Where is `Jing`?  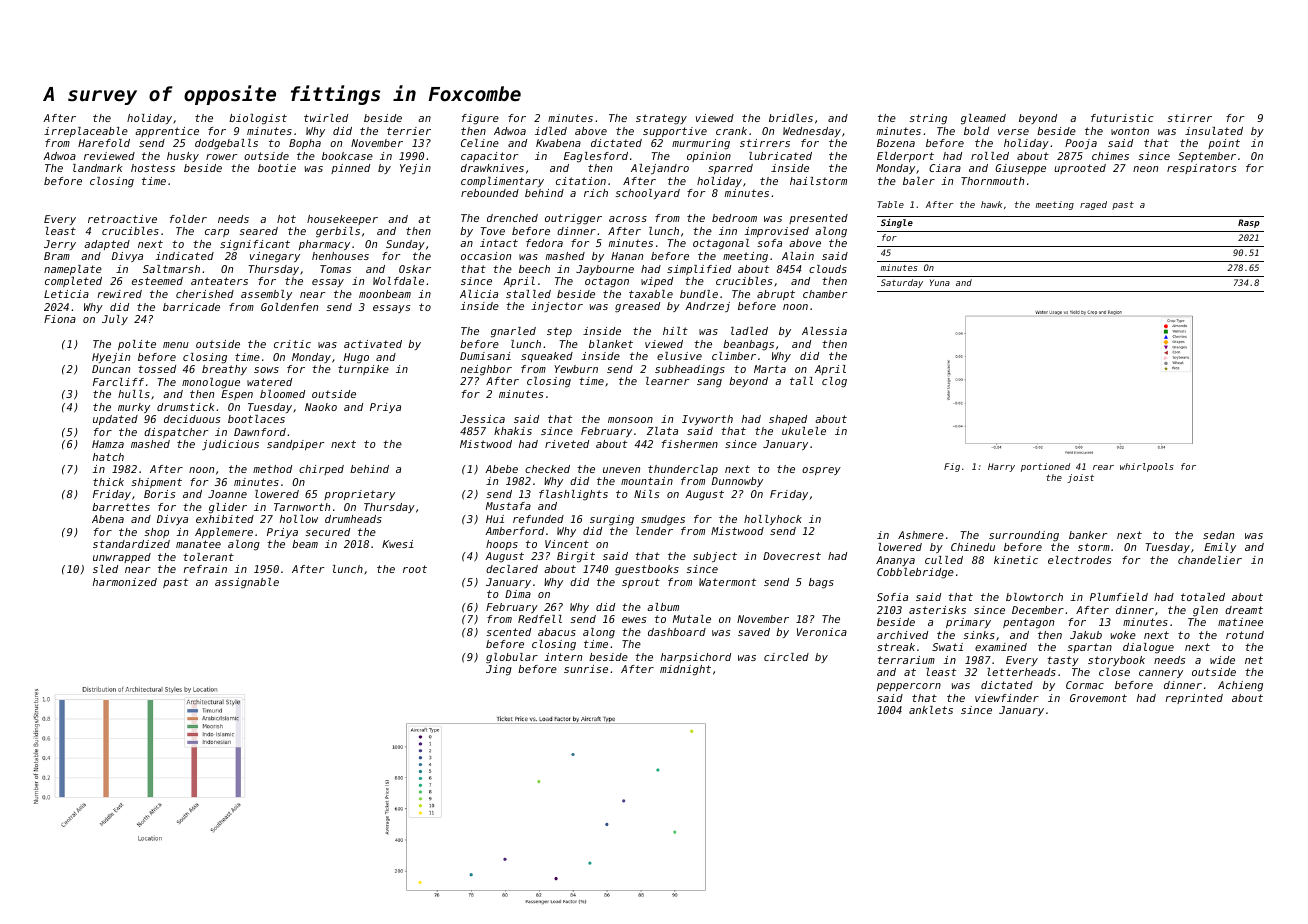 Jing is located at coordinates (499, 670).
